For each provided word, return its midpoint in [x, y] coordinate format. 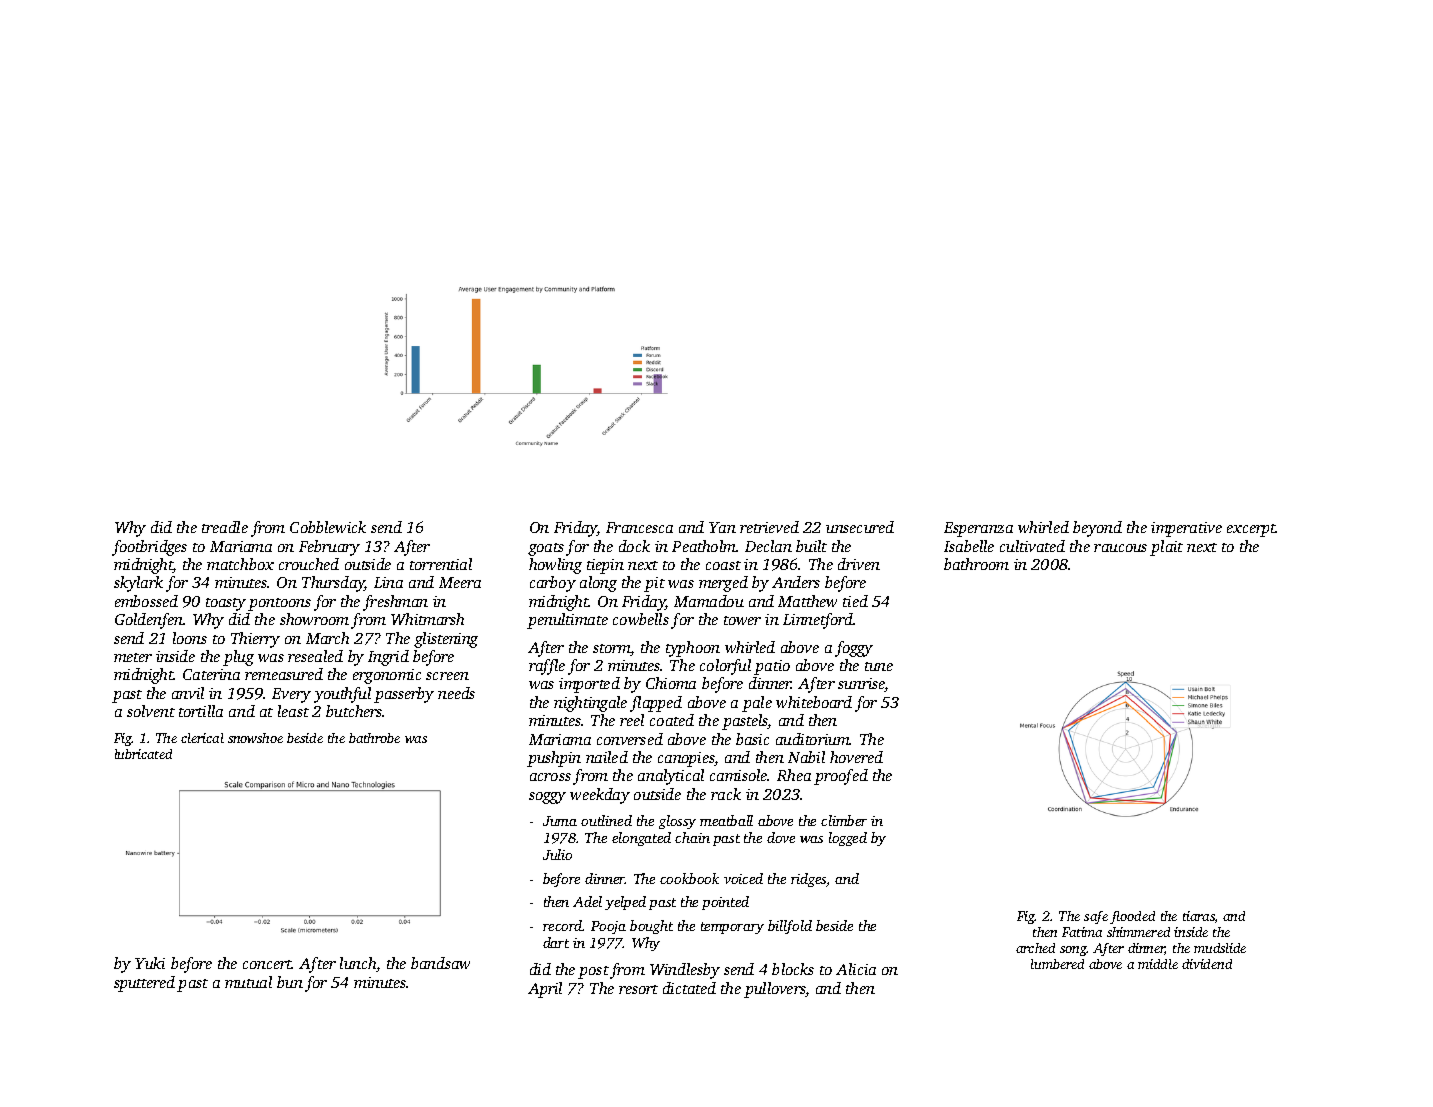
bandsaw [440, 963]
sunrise [861, 685]
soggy [547, 798]
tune [879, 666]
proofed [841, 777]
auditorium [813, 739]
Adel [587, 901]
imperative [1186, 529]
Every [291, 695]
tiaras [1199, 916]
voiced [743, 878]
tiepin [605, 566]
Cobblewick [328, 527]
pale [757, 704]
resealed [315, 656]
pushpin [554, 759]
